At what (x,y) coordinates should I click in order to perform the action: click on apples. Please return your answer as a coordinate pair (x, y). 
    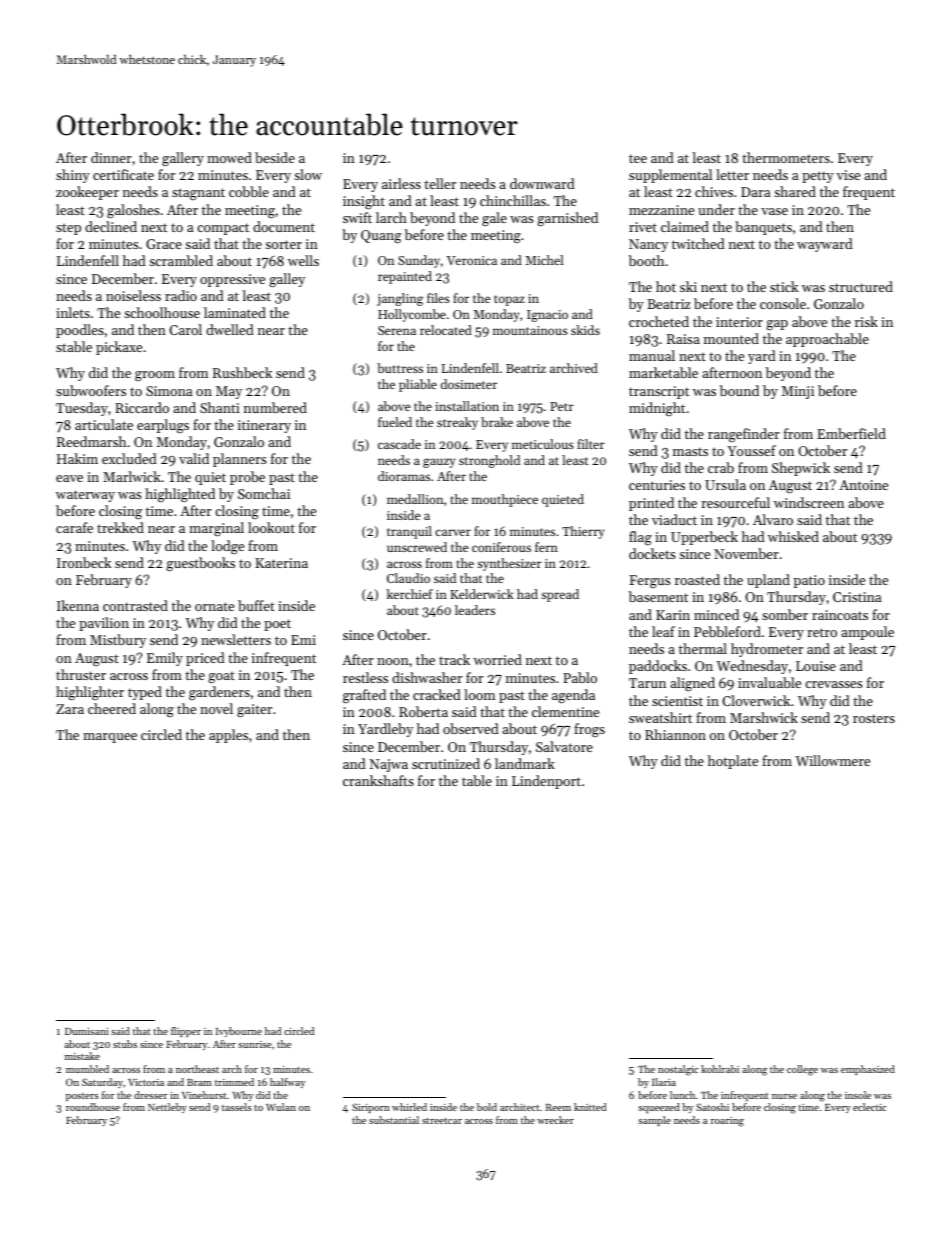
    Looking at the image, I should click on (228, 736).
